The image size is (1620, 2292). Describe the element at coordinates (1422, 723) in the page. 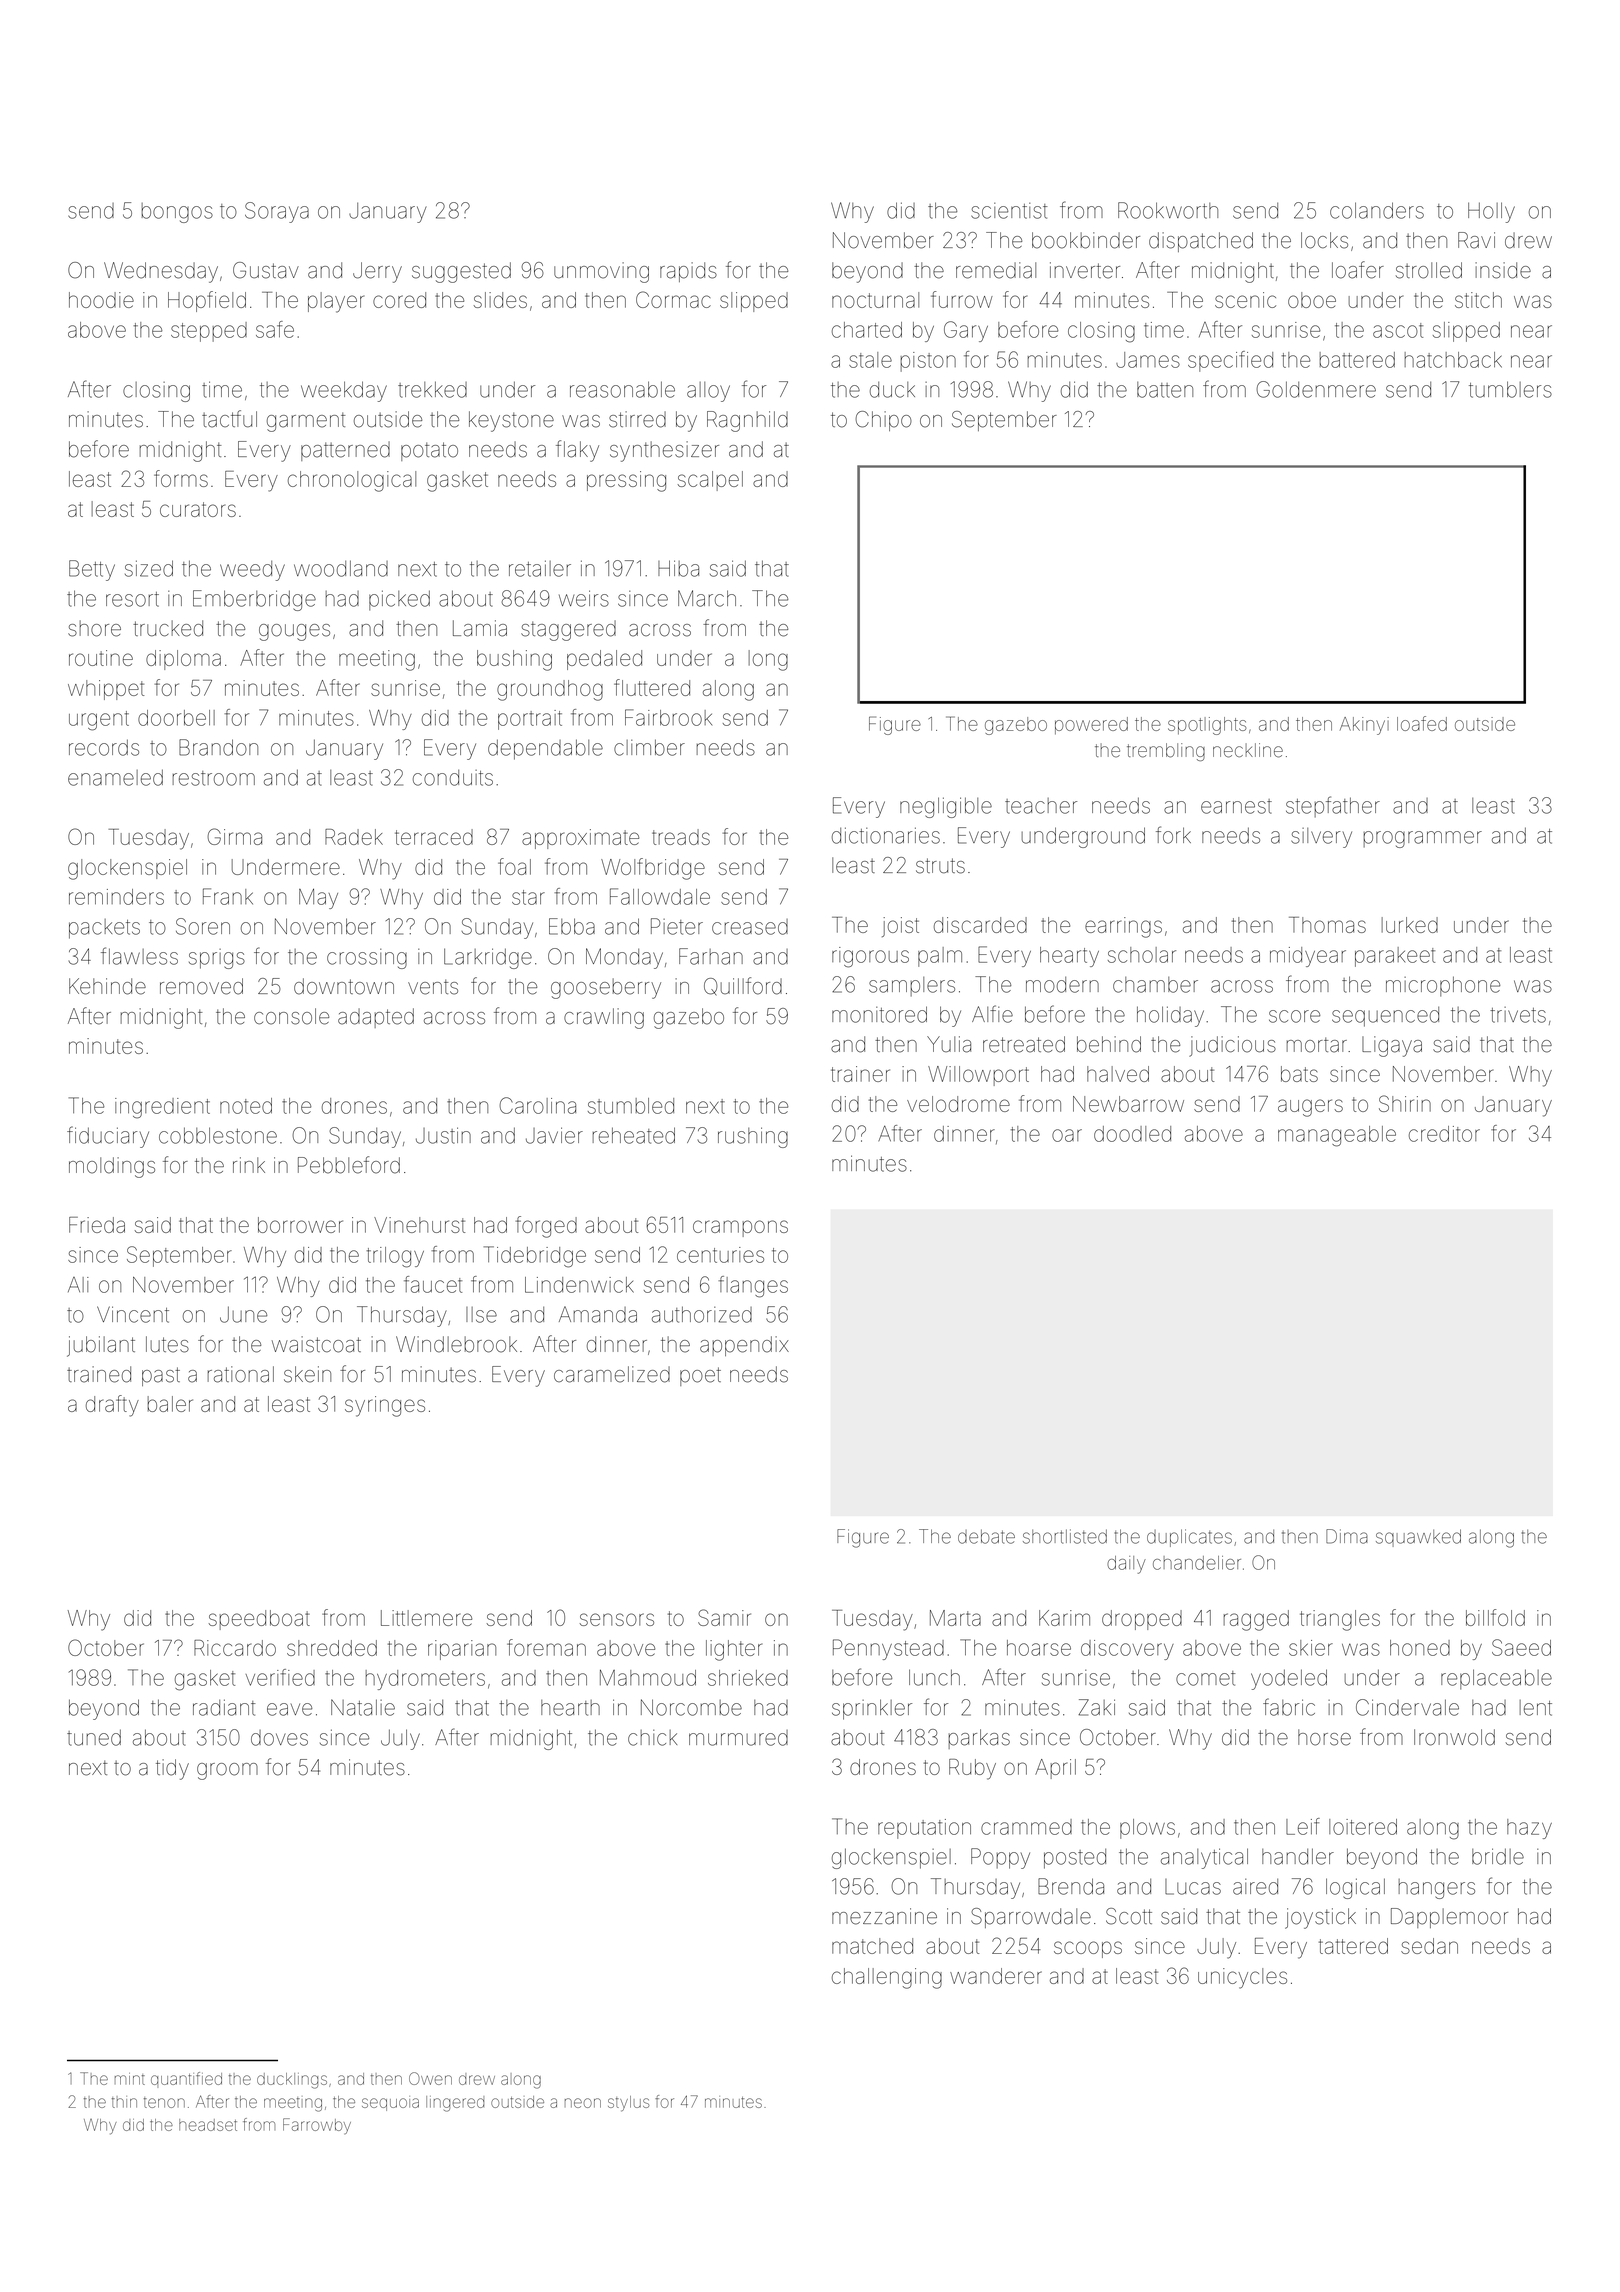

I see `loafed` at that location.
